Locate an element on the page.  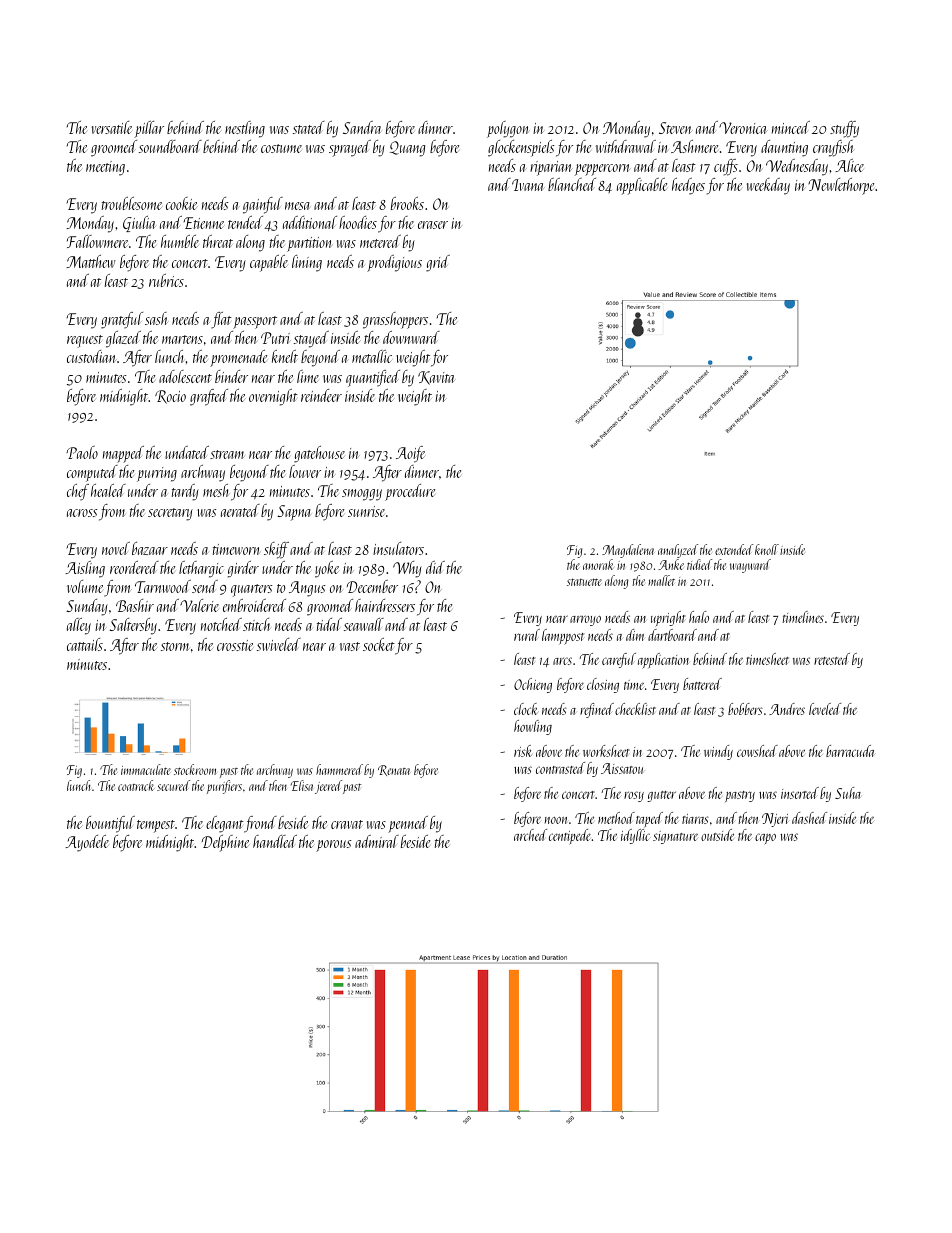
versatile is located at coordinates (112, 127).
